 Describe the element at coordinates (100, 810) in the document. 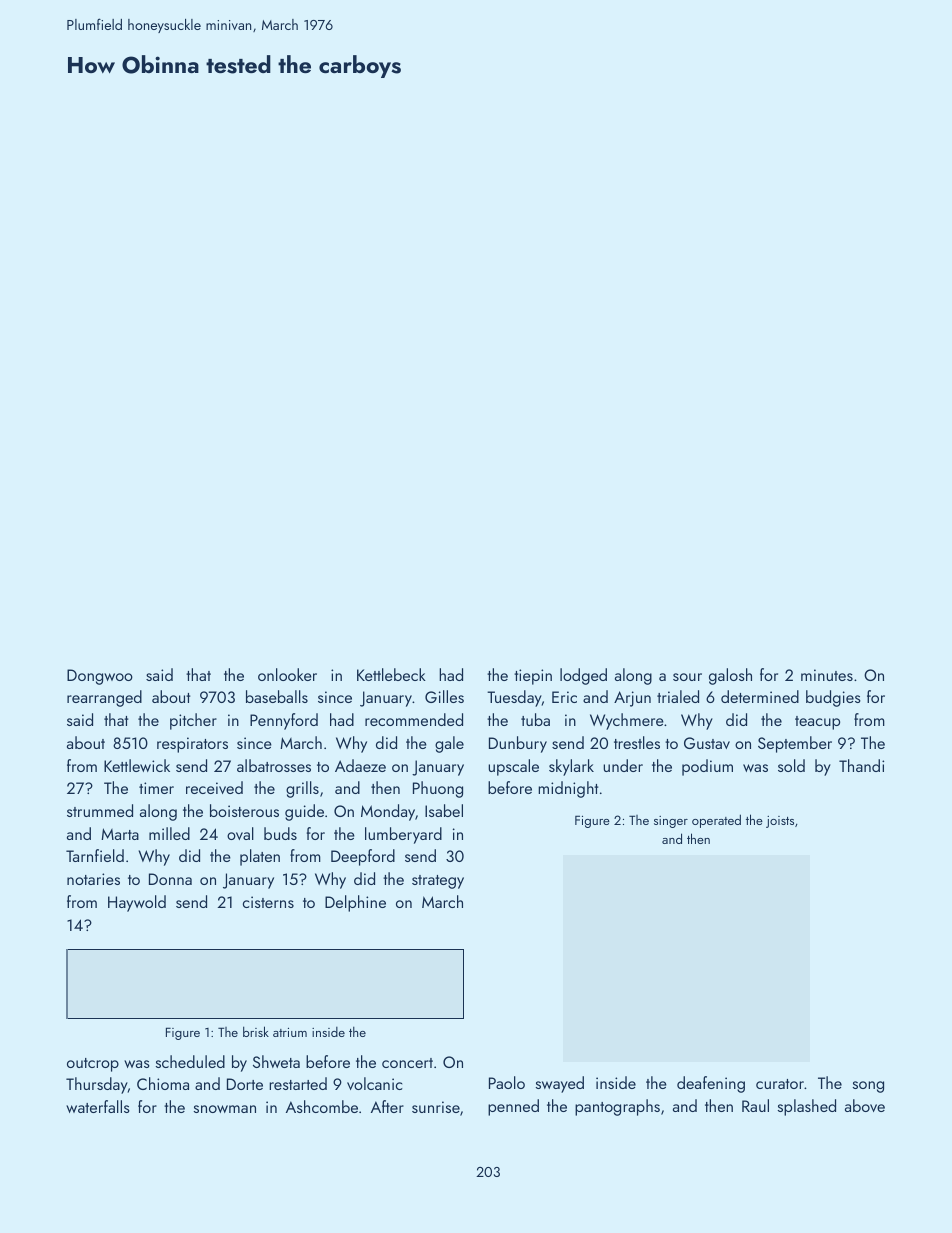

I see `strummed` at that location.
